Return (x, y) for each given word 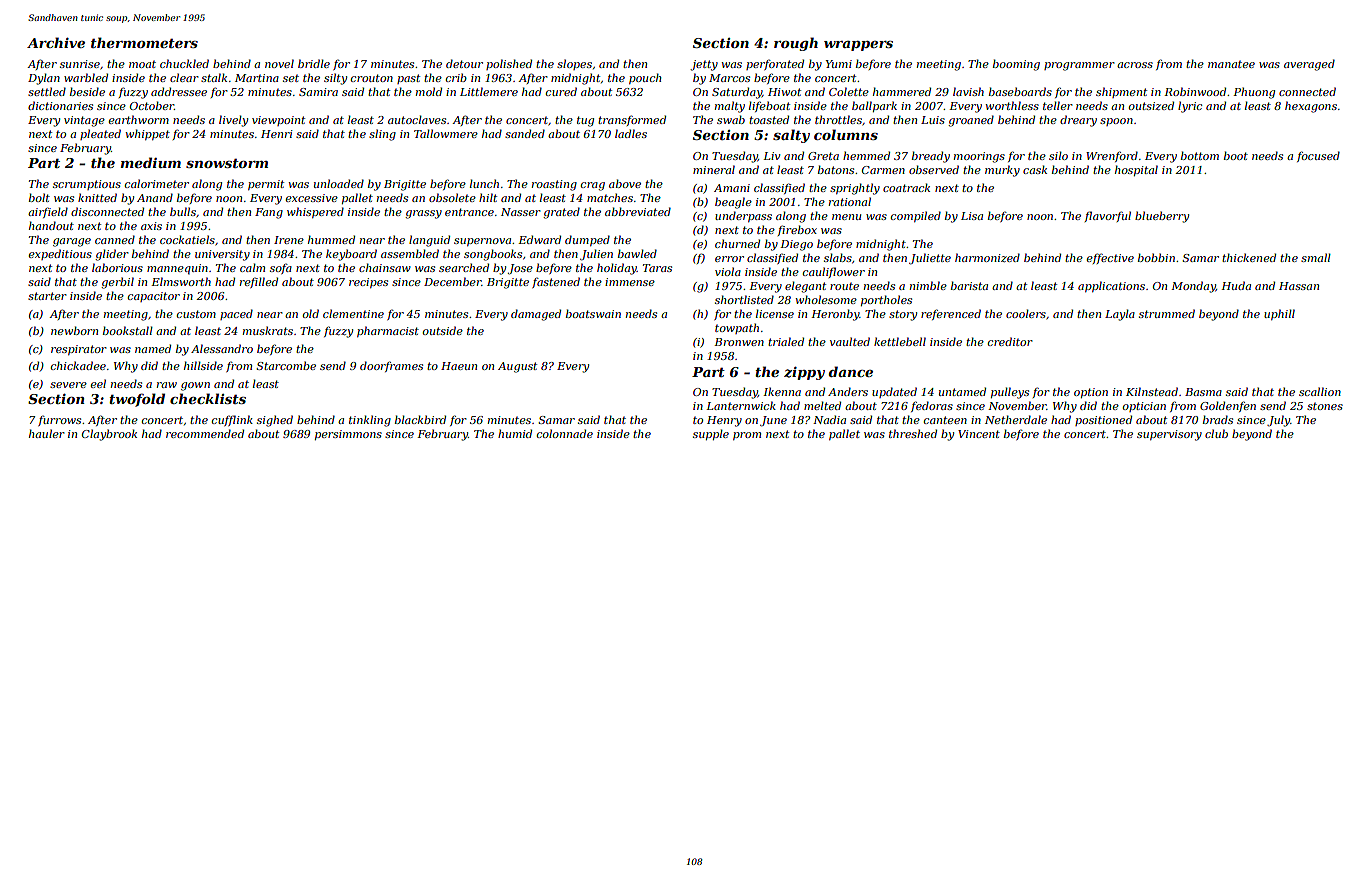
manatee (1231, 64)
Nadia (829, 419)
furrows (59, 420)
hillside (203, 365)
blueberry (1162, 217)
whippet (148, 134)
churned (737, 243)
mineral (714, 169)
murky (1002, 171)
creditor (1010, 341)
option (1091, 393)
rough (796, 44)
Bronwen (739, 342)
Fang (269, 213)
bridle (314, 63)
